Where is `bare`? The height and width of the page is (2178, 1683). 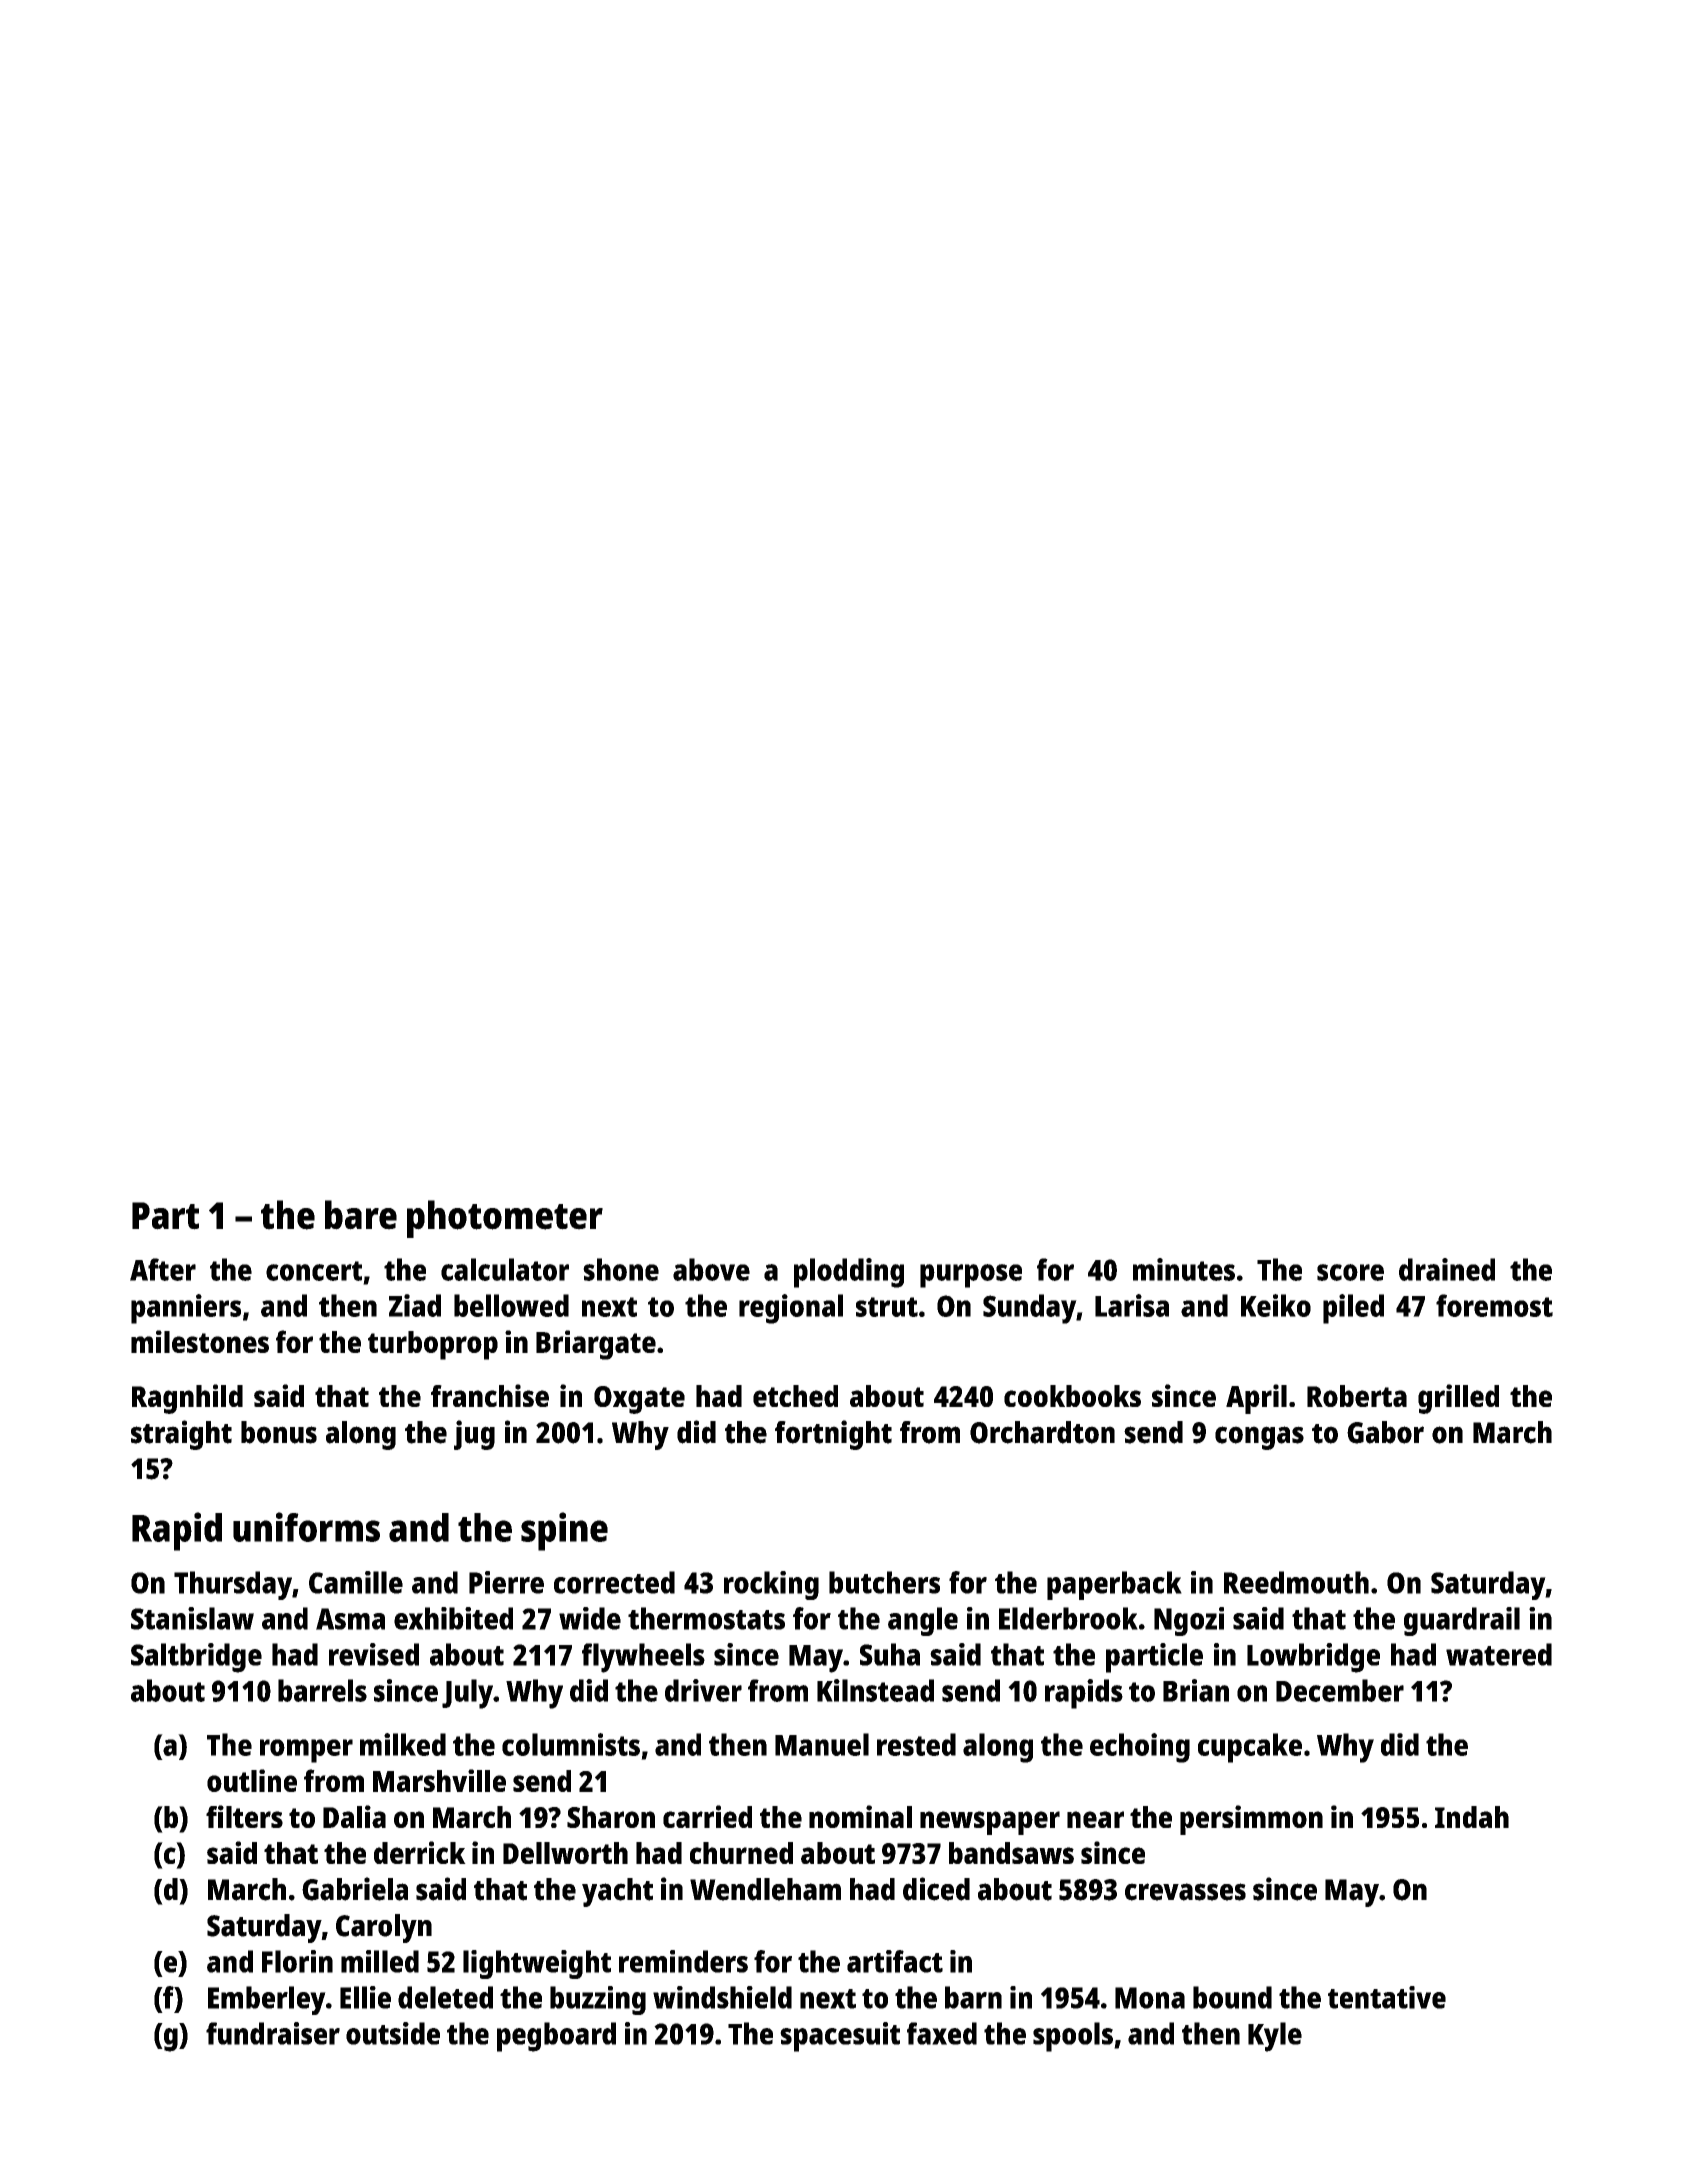
bare is located at coordinates (361, 1215).
